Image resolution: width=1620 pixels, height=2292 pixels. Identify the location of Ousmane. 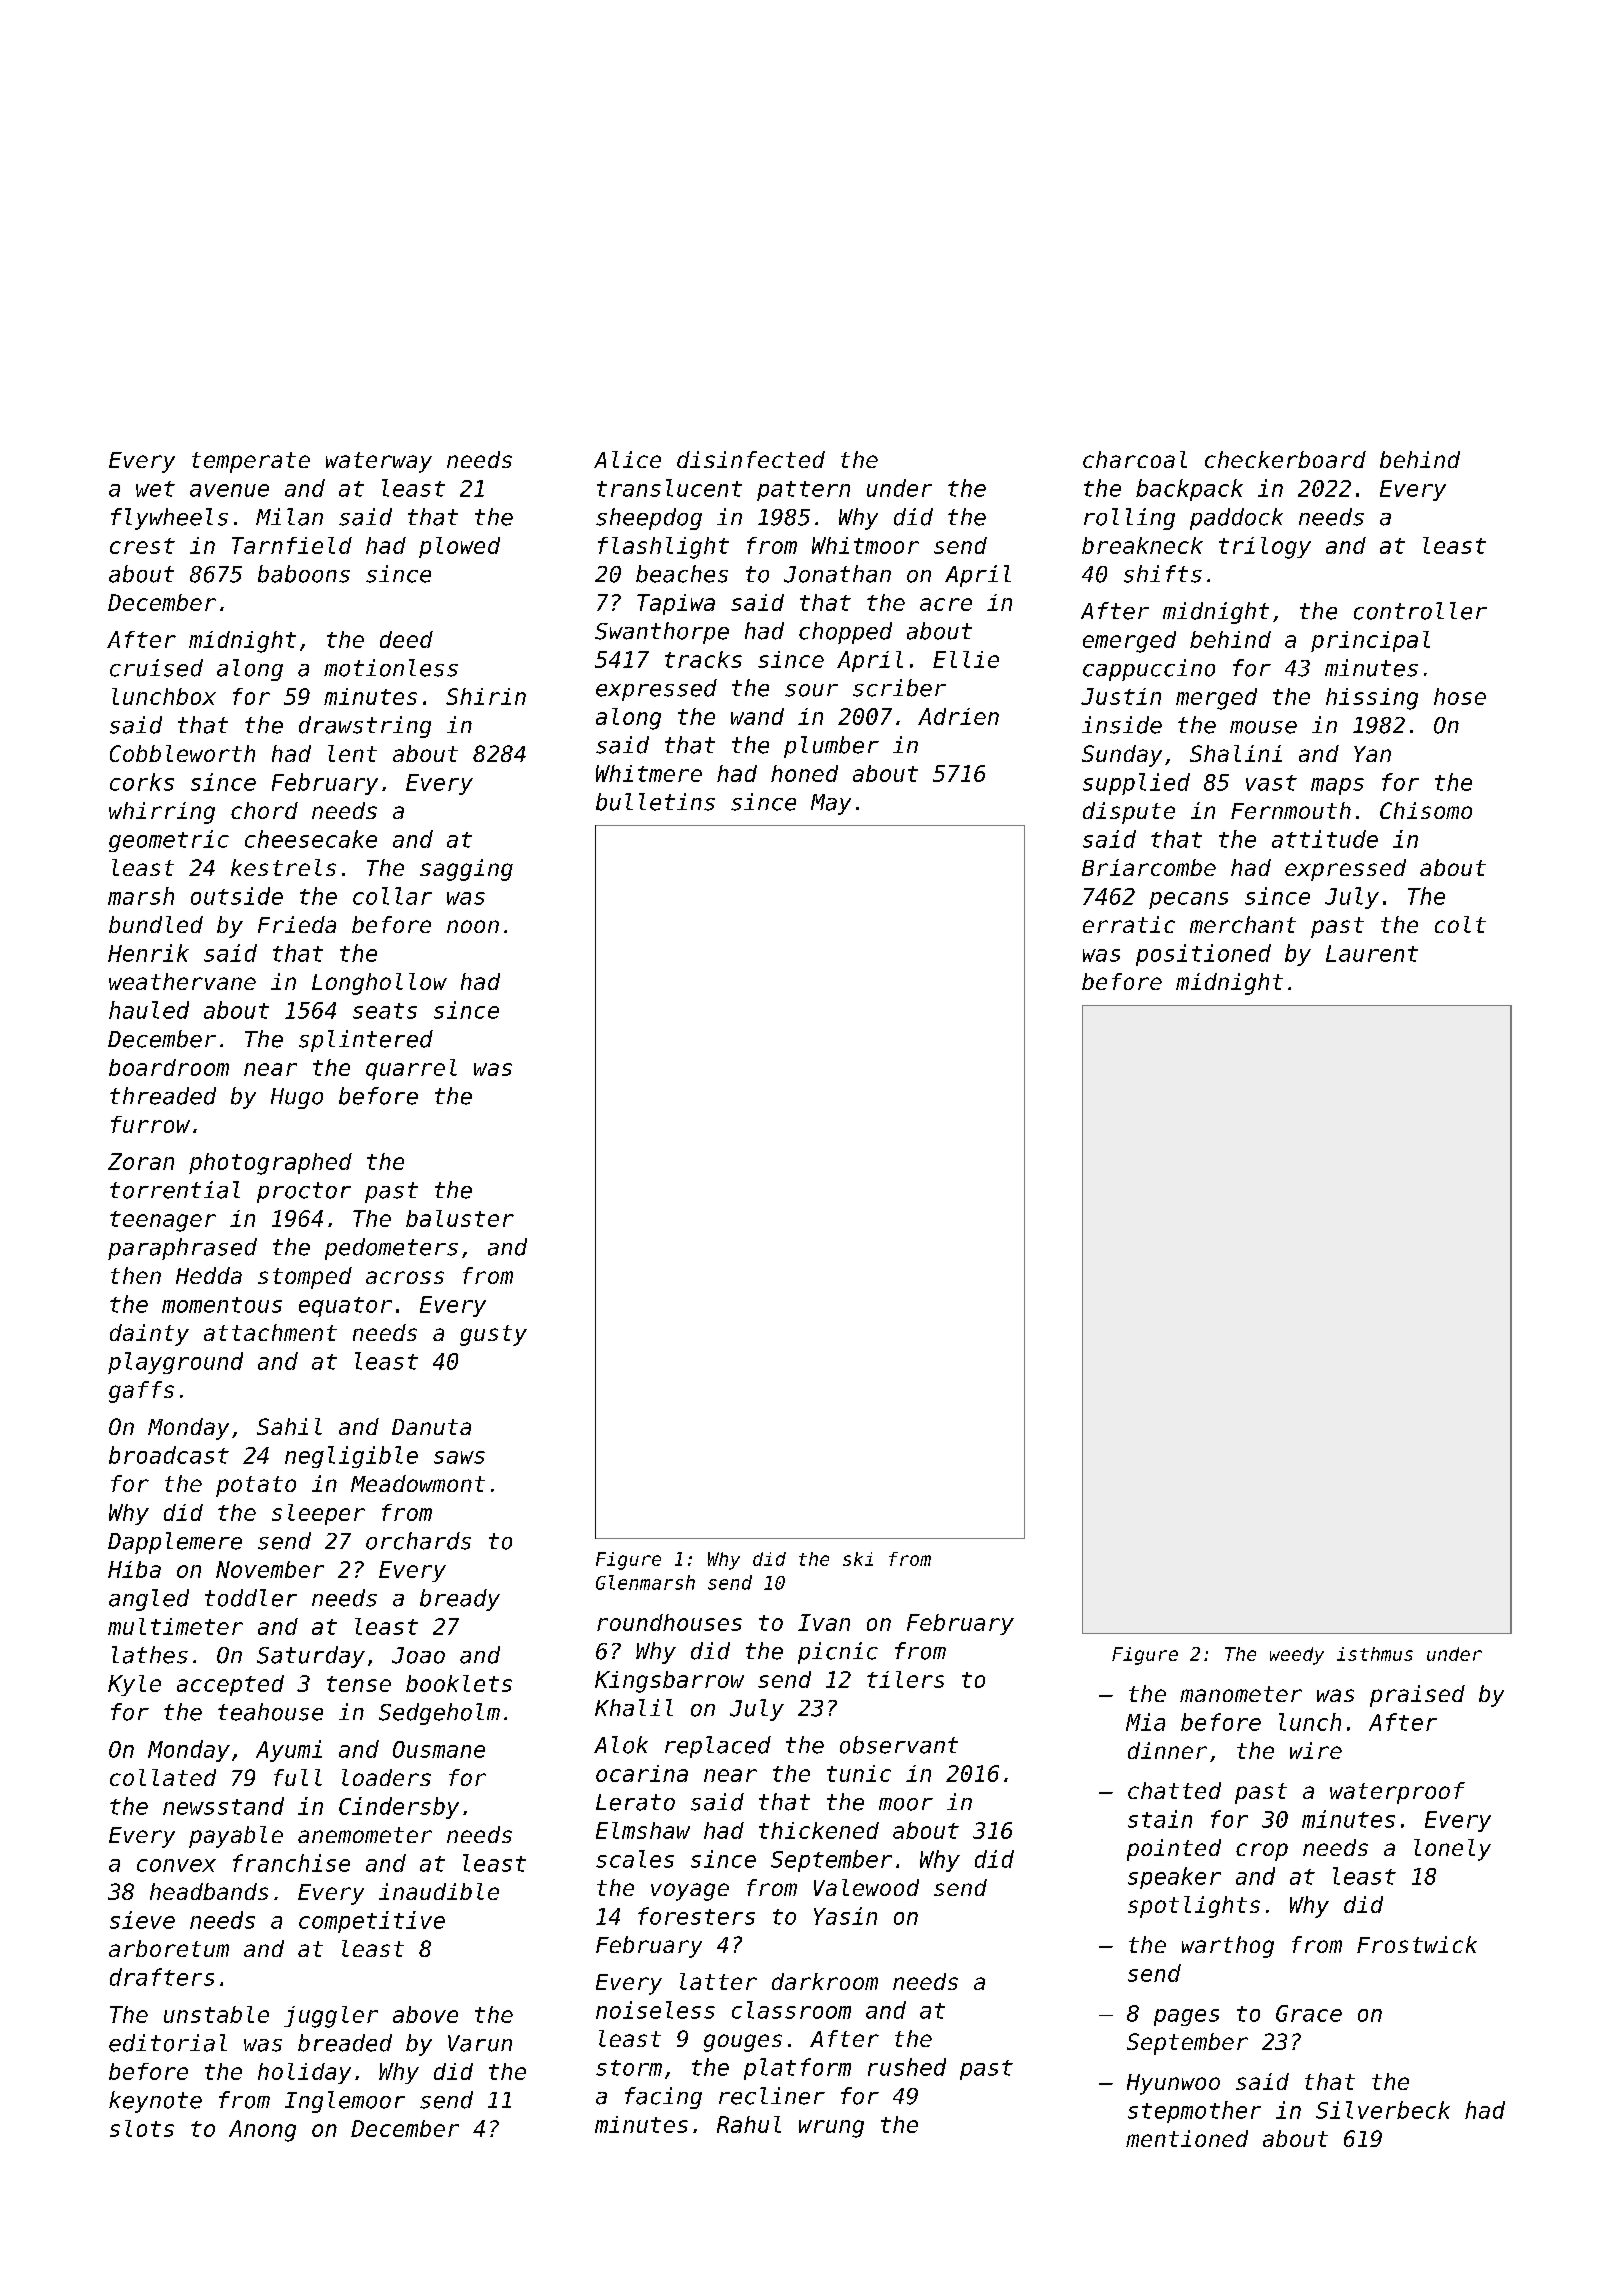
(439, 1749).
